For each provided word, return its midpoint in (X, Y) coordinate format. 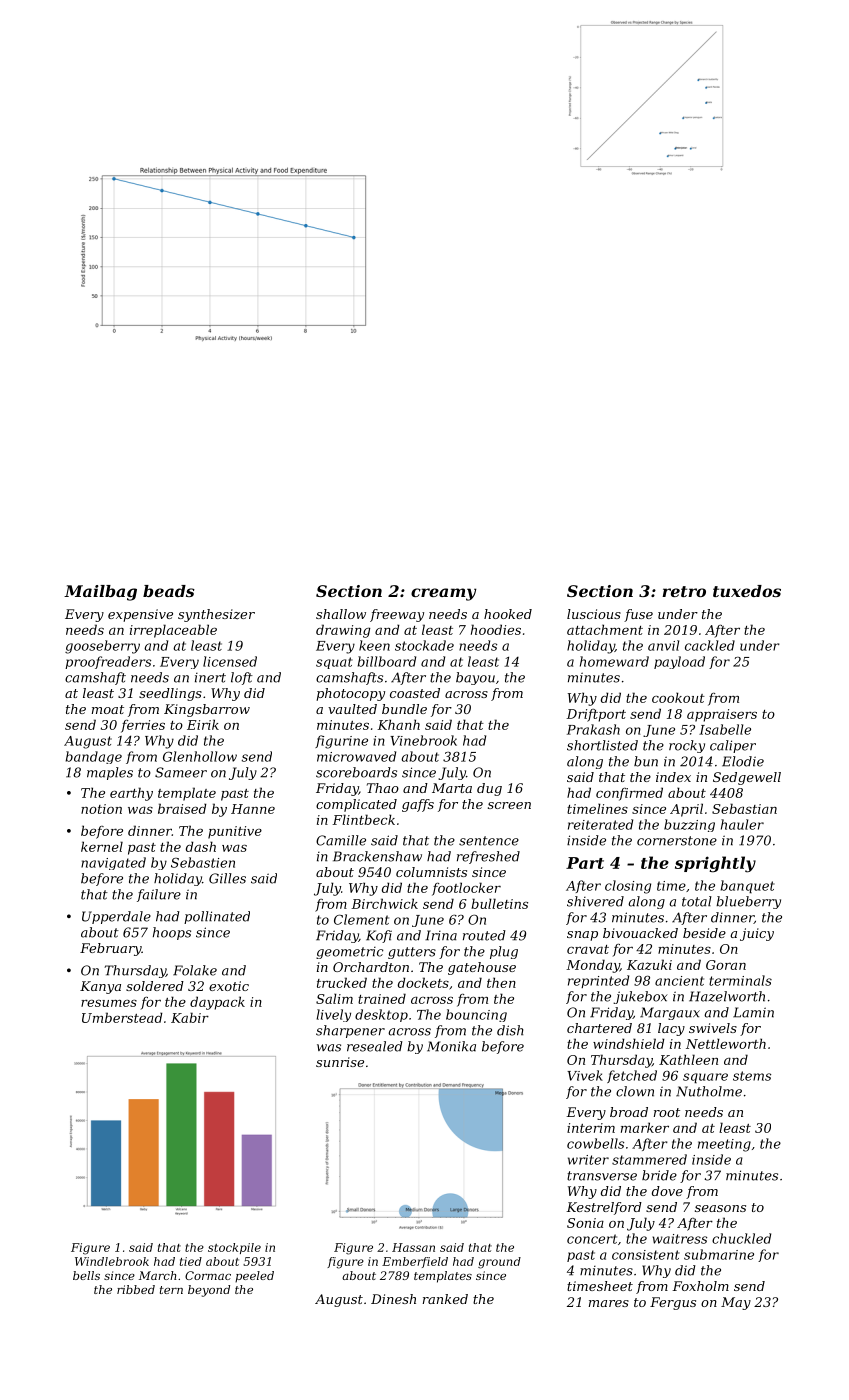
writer (588, 1160)
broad (629, 1112)
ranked (445, 1299)
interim (591, 1128)
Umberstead (122, 1017)
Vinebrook (423, 740)
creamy (444, 594)
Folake (195, 970)
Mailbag (100, 593)
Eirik (203, 724)
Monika (451, 1046)
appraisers (722, 715)
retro (684, 591)
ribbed (136, 1289)
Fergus (673, 1303)
